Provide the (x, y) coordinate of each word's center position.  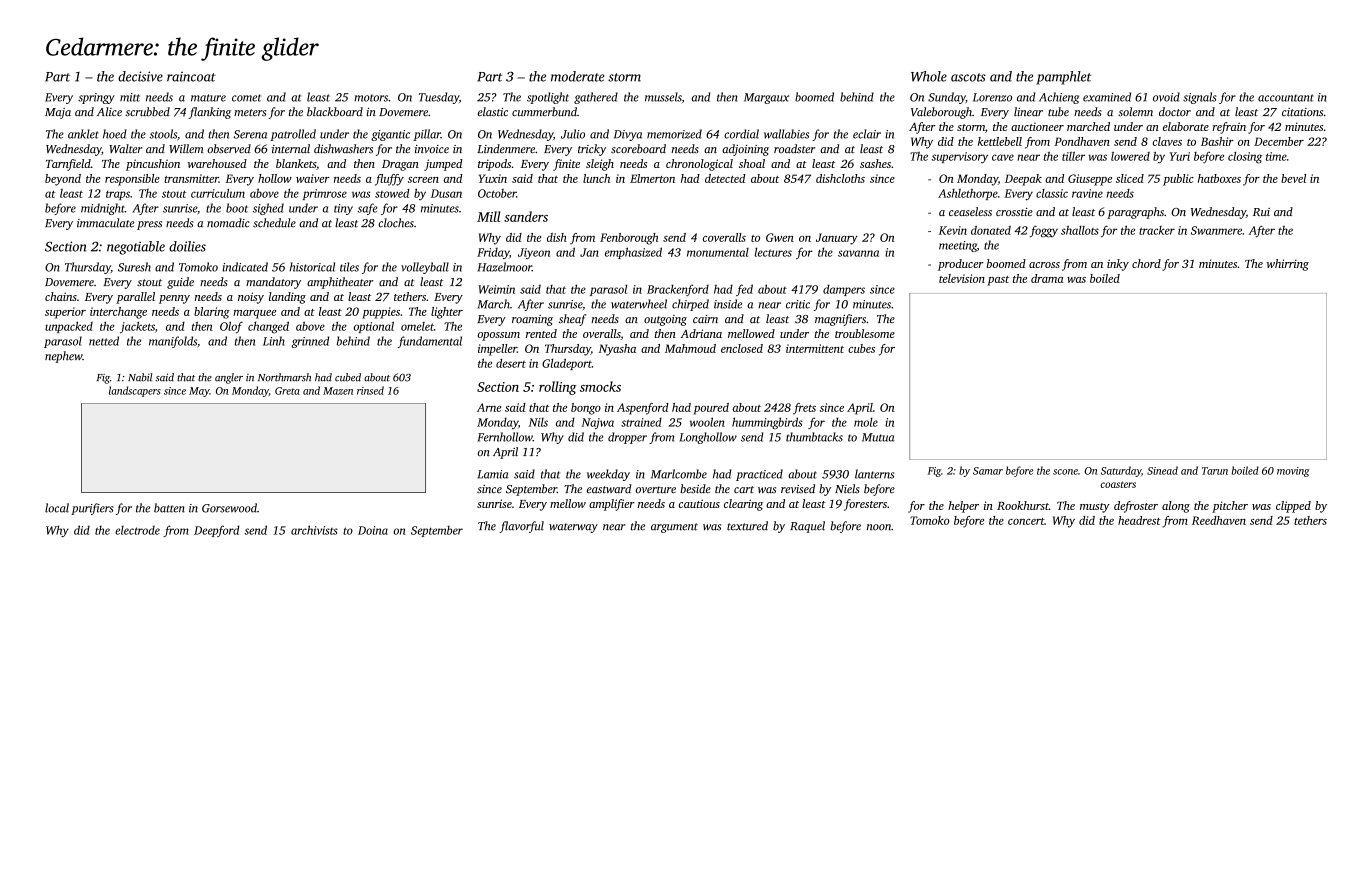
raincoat (191, 76)
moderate (577, 76)
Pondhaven (1082, 141)
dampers (844, 290)
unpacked (69, 327)
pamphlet (1063, 78)
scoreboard (638, 149)
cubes (861, 348)
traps (118, 195)
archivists (314, 530)
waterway (573, 528)
